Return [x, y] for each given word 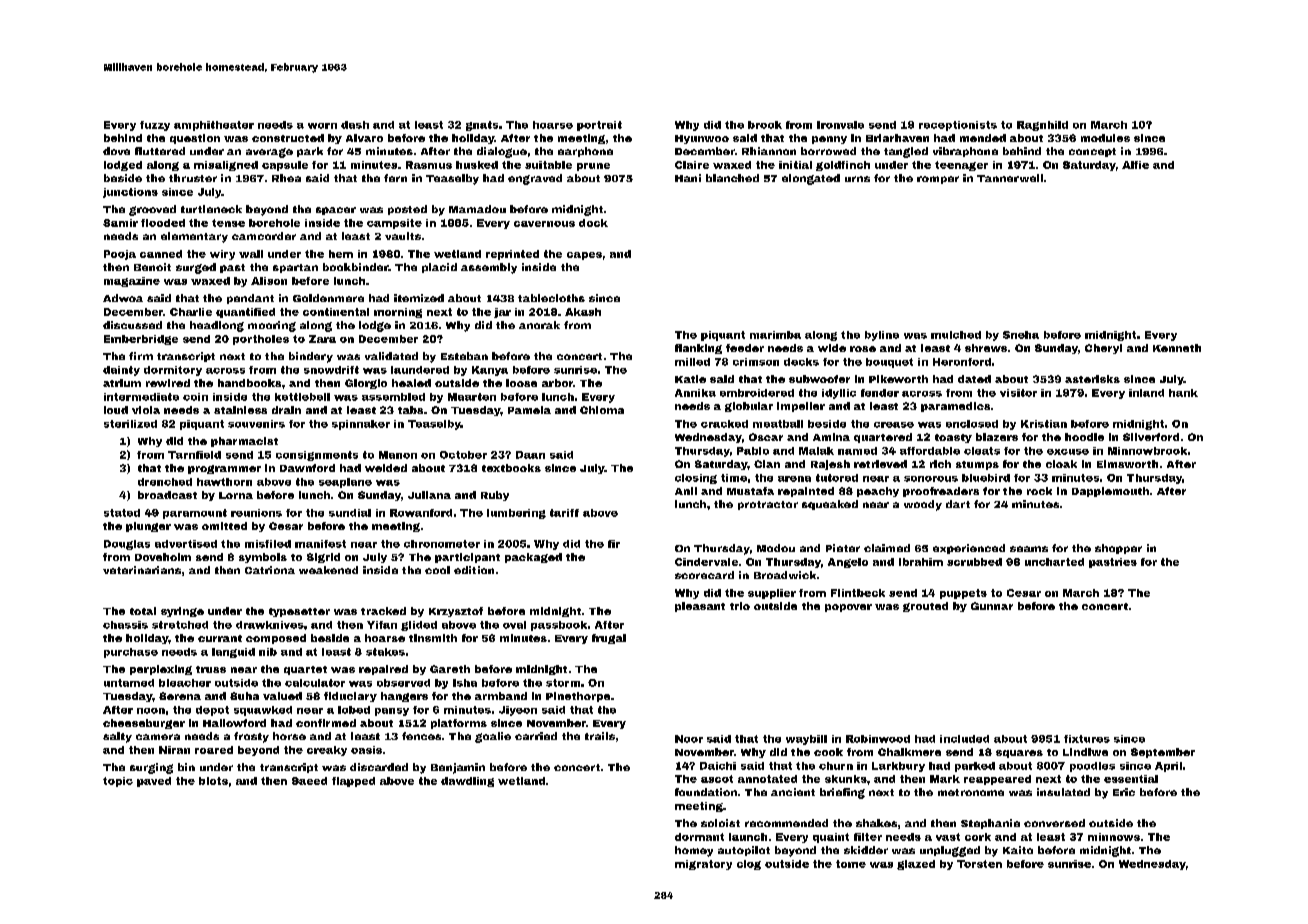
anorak [539, 325]
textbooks [511, 468]
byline [882, 336]
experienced [969, 549]
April [1168, 767]
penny [829, 140]
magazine [132, 282]
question [195, 139]
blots [213, 781]
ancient [793, 792]
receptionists [958, 126]
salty [117, 737]
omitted [224, 526]
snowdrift [331, 370]
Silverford [1151, 437]
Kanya [490, 371]
